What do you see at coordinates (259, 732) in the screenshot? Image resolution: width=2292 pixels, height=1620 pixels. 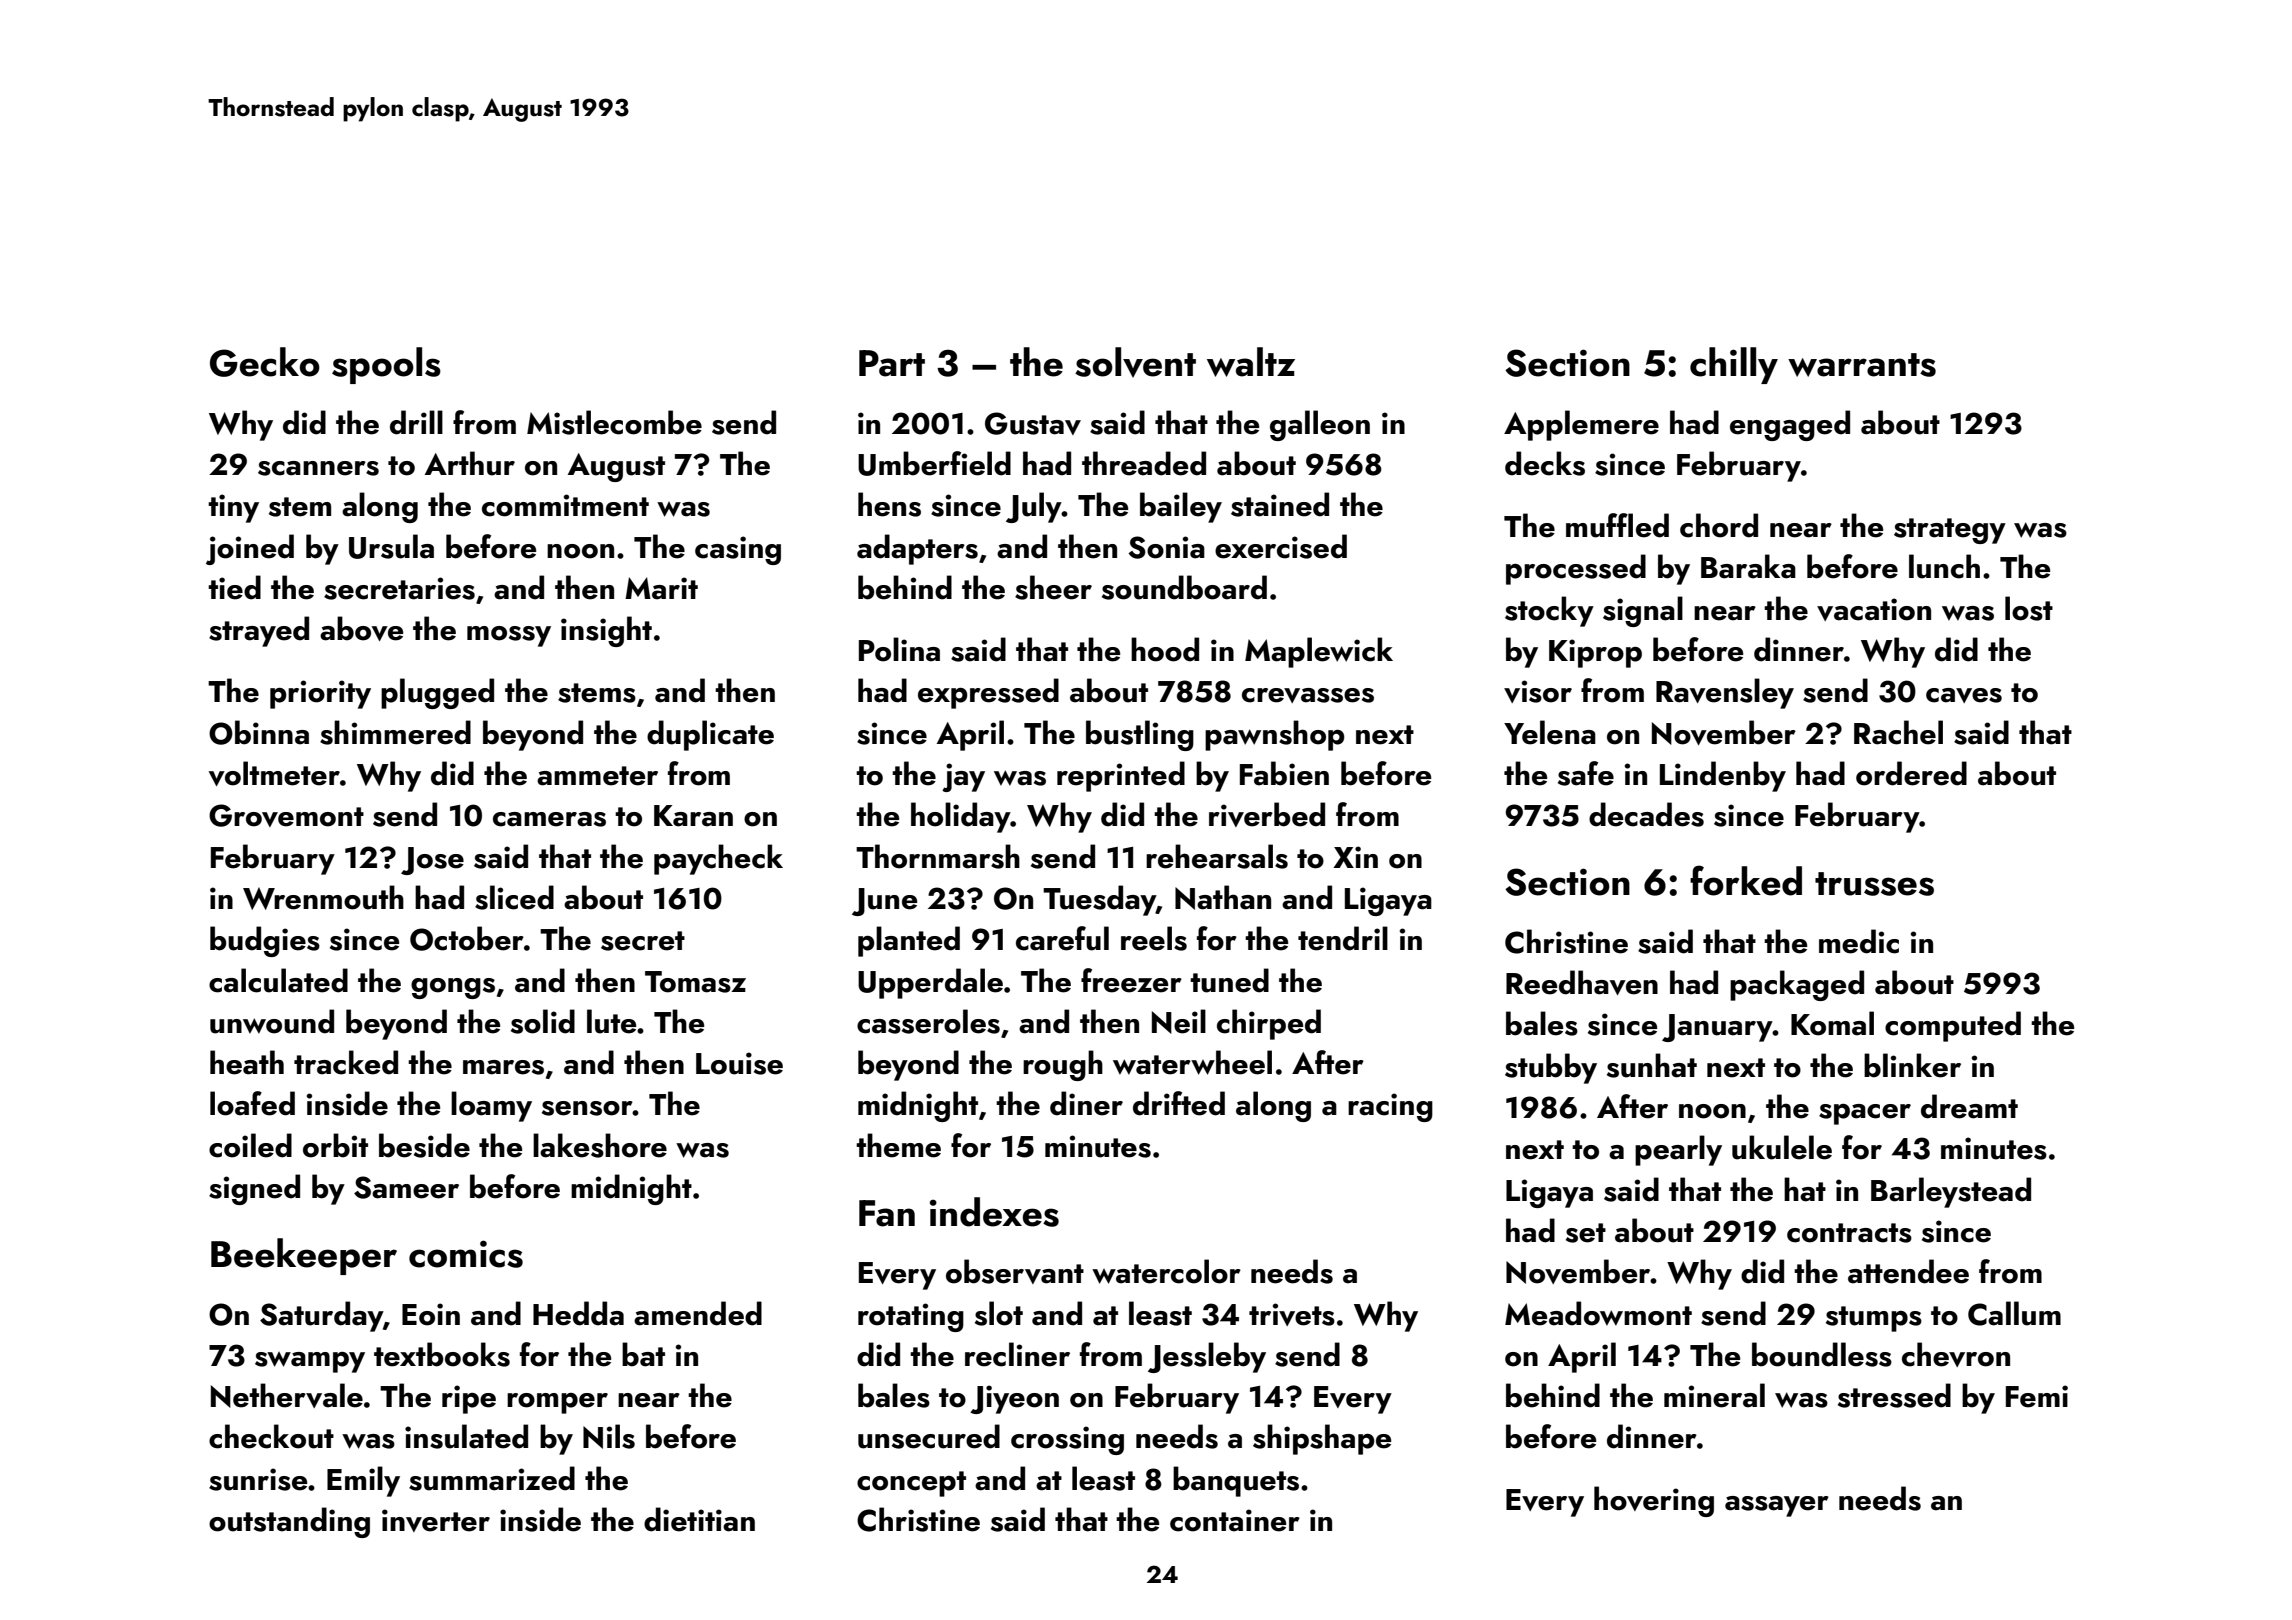 I see `Obinna` at bounding box center [259, 732].
